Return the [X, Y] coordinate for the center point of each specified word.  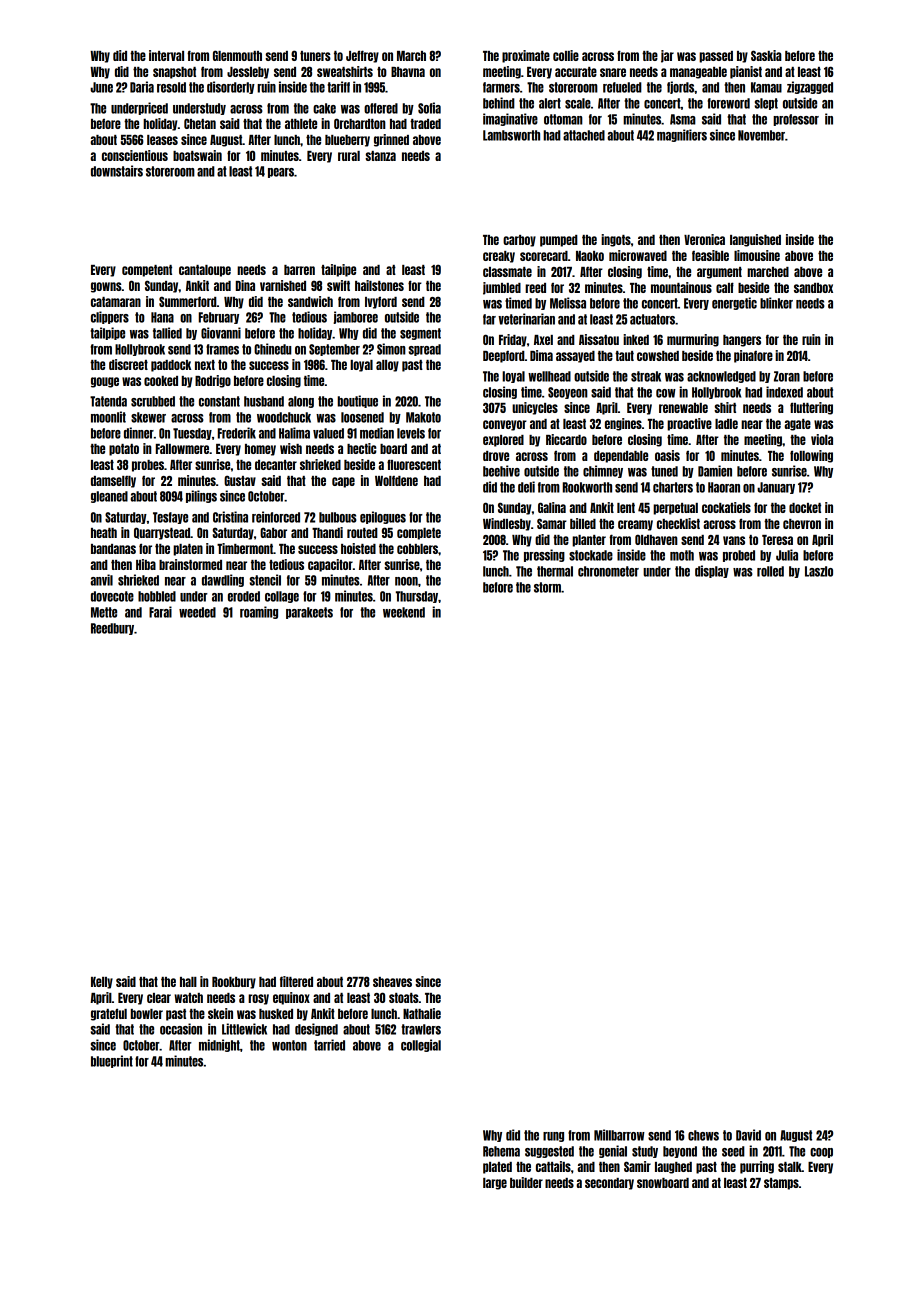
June [101, 87]
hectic [362, 448]
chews [703, 1135]
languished [755, 240]
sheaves [392, 982]
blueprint [112, 1061]
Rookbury [234, 983]
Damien [715, 471]
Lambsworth [511, 135]
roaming [259, 612]
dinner [139, 433]
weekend [404, 612]
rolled [770, 571]
